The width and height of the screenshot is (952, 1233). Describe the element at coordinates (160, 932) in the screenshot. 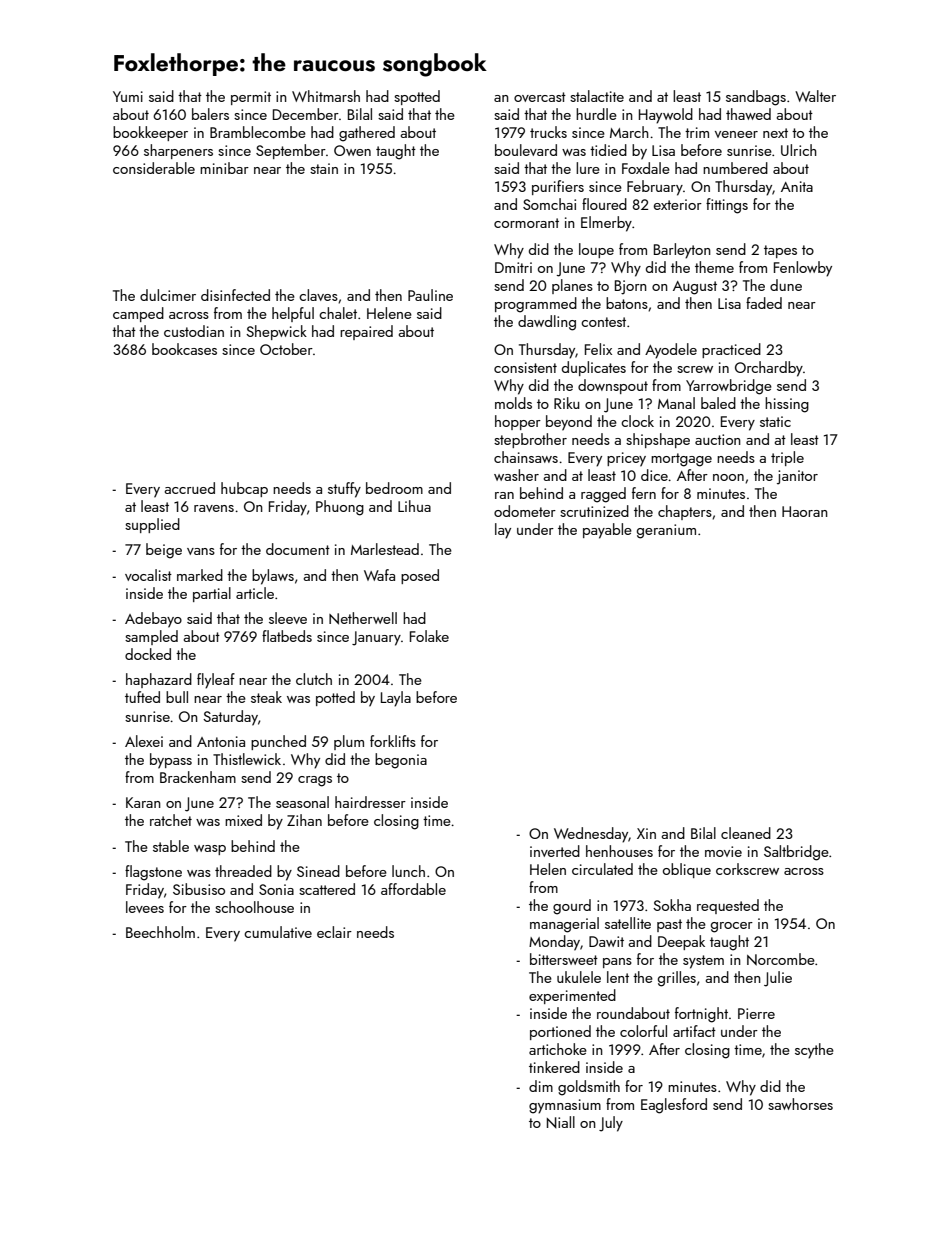

I see `Beechholm` at that location.
